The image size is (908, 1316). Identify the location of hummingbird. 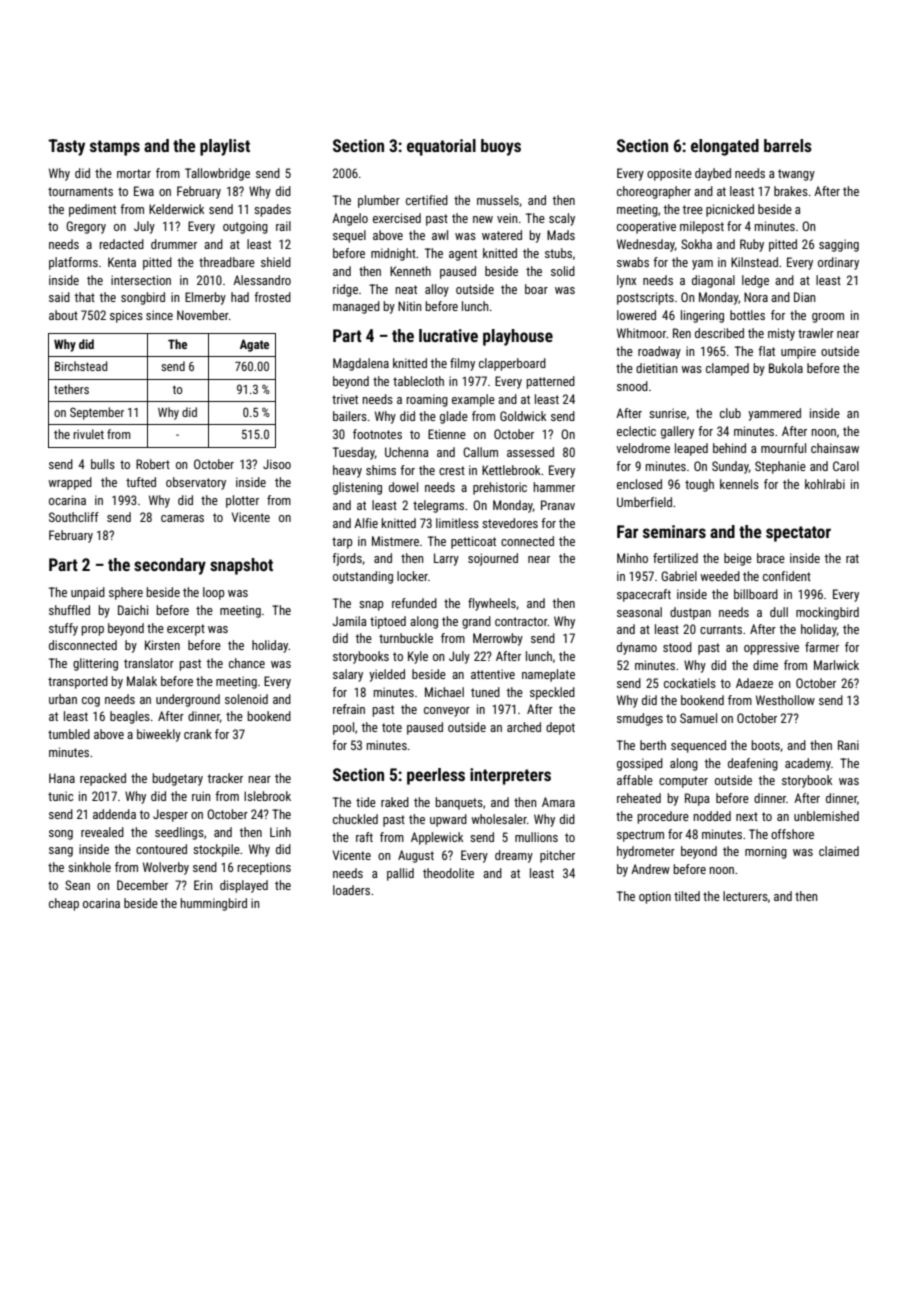
(213, 904).
